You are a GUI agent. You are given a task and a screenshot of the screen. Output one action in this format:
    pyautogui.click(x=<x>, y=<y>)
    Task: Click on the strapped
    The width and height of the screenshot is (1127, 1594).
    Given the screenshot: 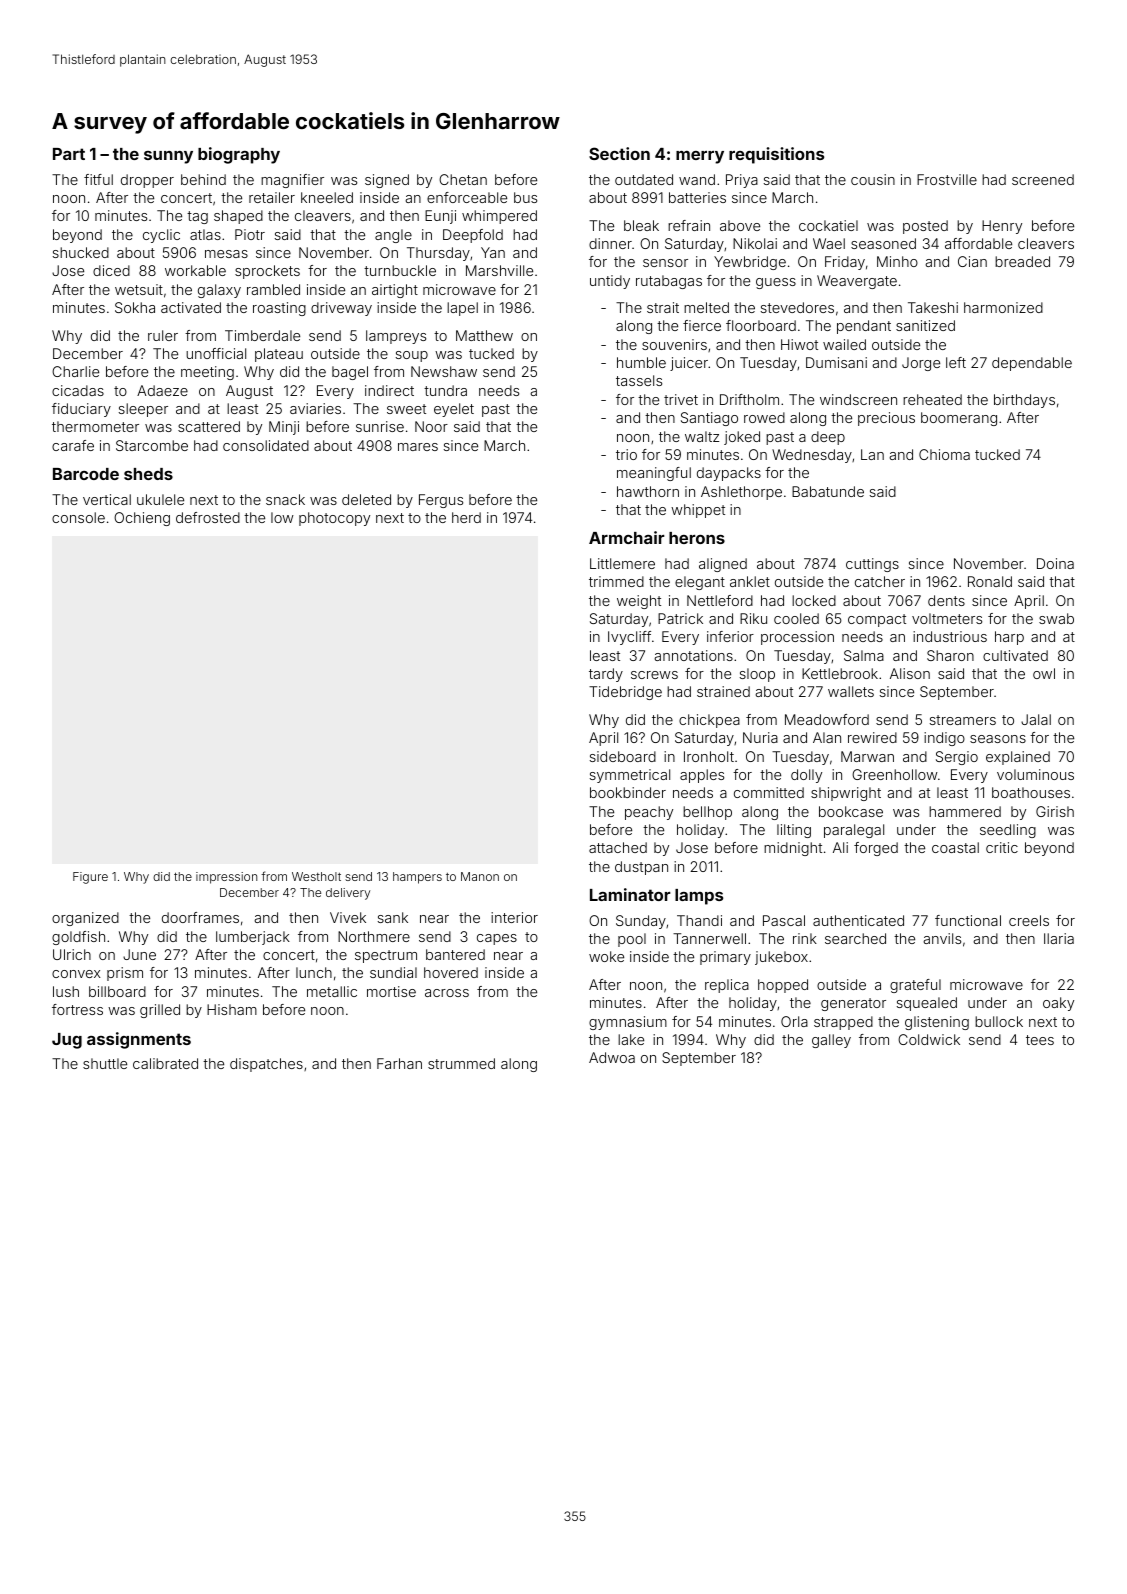 What is the action you would take?
    pyautogui.click(x=843, y=1023)
